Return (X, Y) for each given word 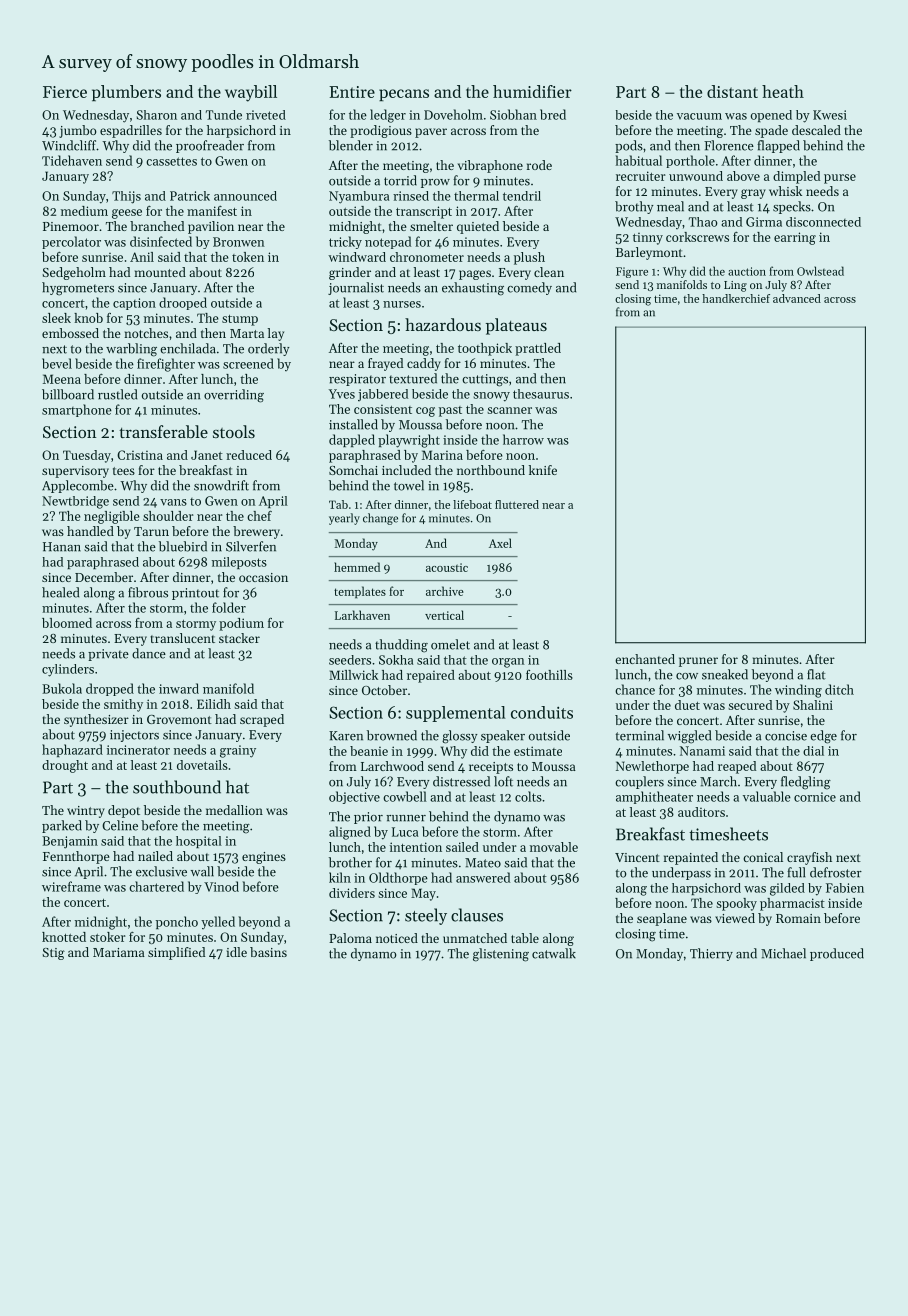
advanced (797, 298)
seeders (350, 660)
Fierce (65, 92)
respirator (357, 380)
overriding (234, 396)
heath (783, 91)
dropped (110, 689)
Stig (53, 954)
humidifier (532, 91)
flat (816, 674)
